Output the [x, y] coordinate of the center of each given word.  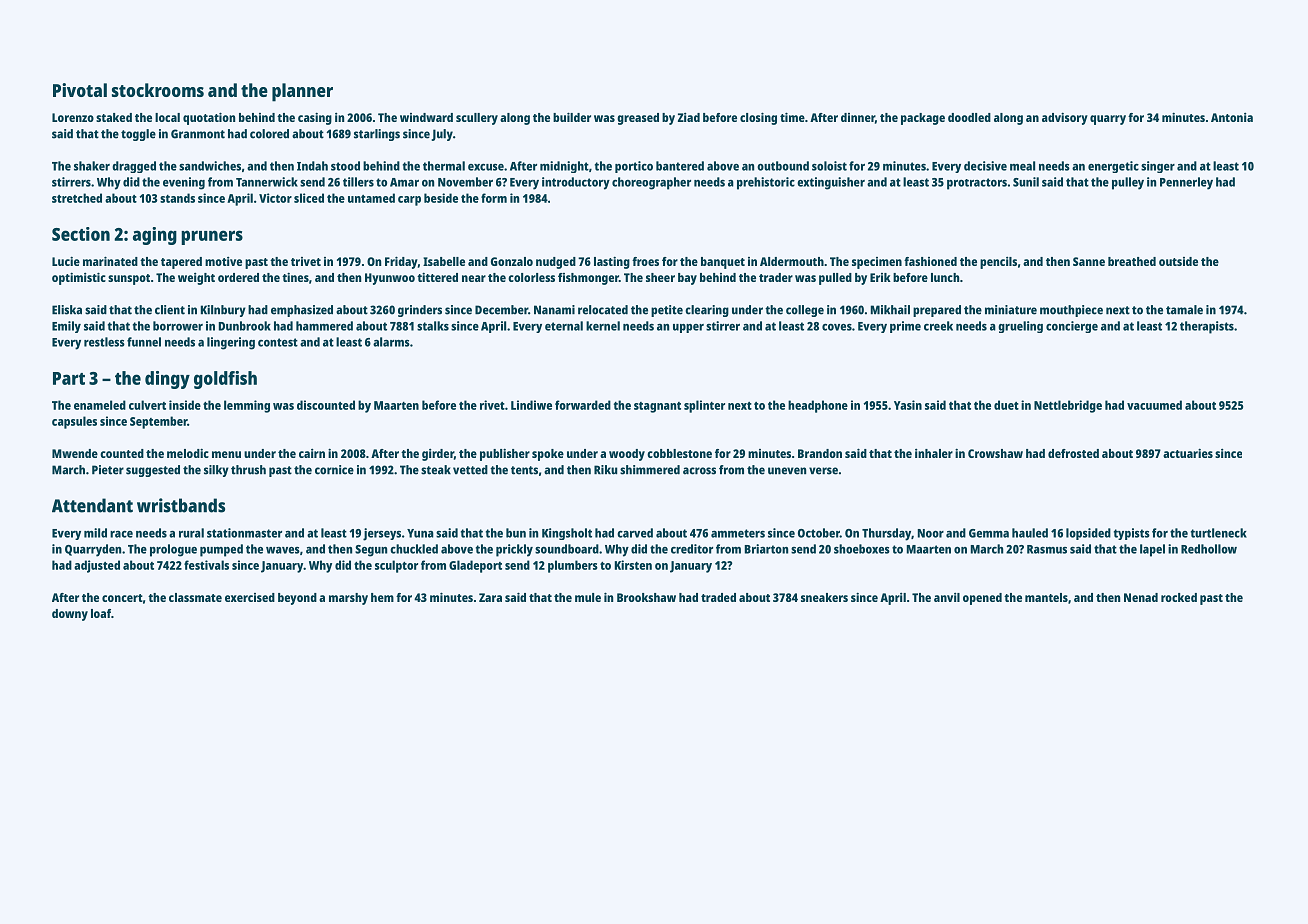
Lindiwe [531, 405]
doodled [969, 117]
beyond [297, 599]
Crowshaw [995, 453]
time [792, 117]
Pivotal [80, 90]
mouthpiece [1071, 311]
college [805, 311]
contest [278, 342]
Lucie [66, 261]
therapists [1207, 327]
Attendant [92, 505]
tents [524, 470]
